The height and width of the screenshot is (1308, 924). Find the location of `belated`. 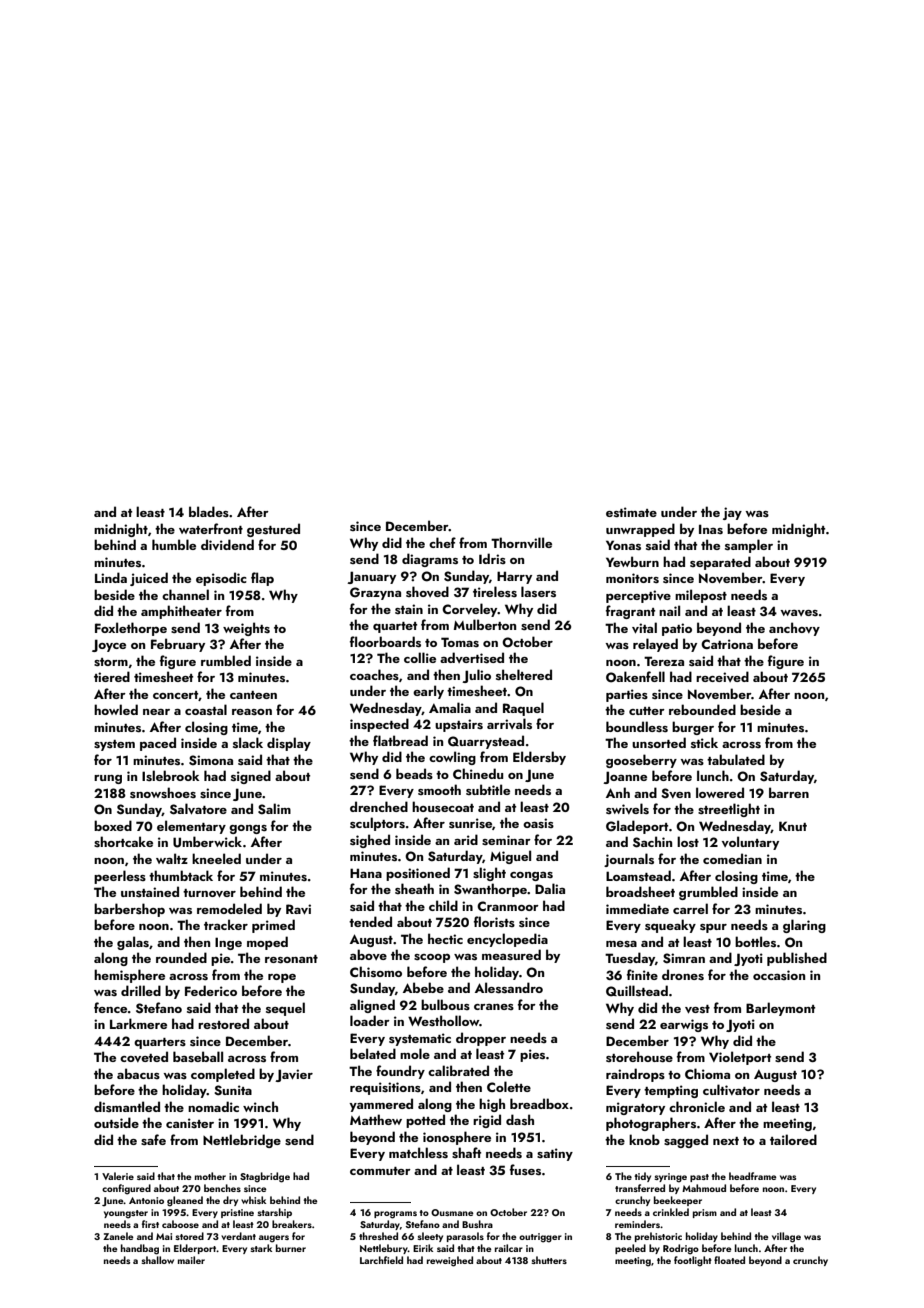

belated is located at coordinates (373, 1053).
